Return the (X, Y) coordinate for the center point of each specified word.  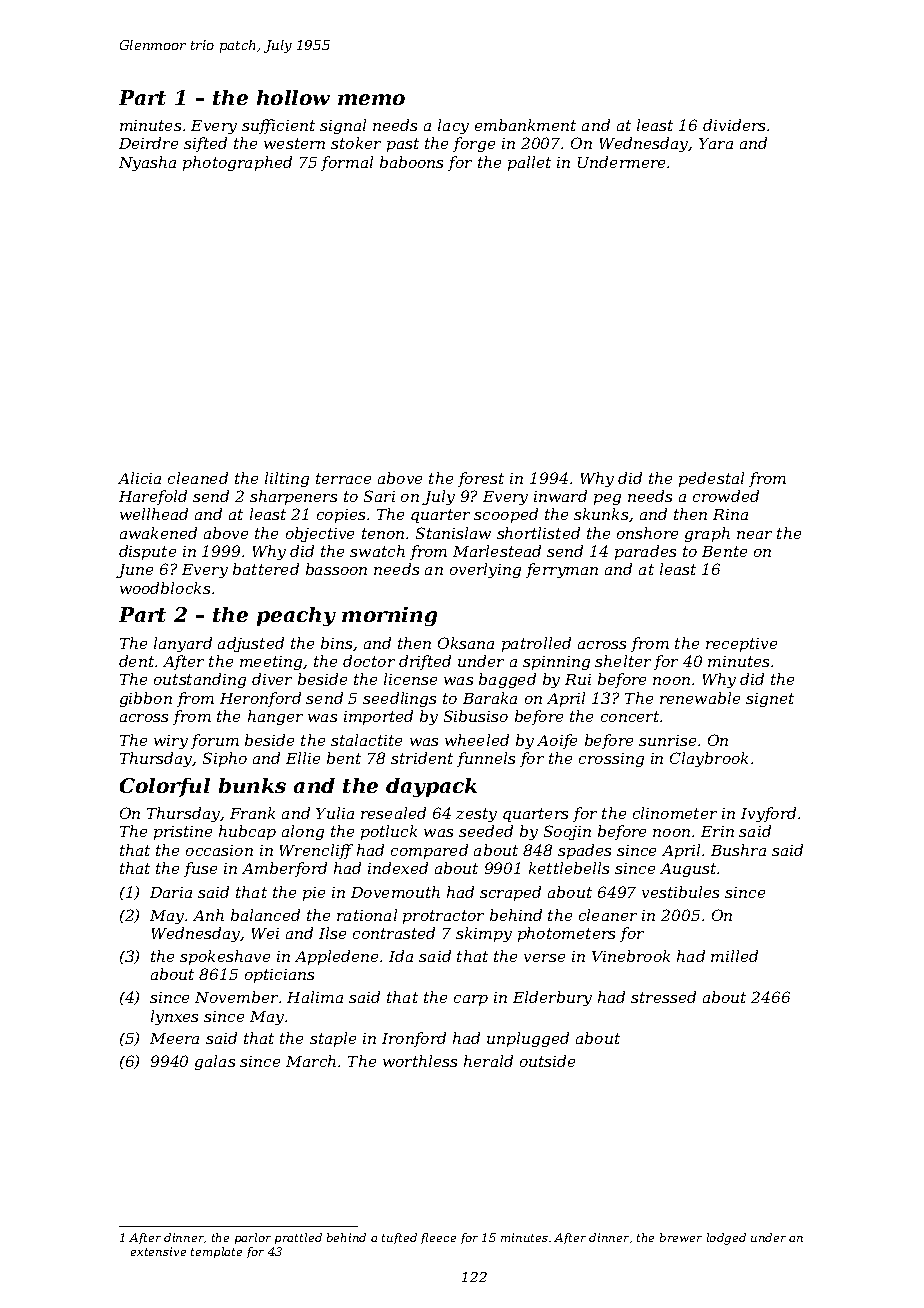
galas (215, 1062)
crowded (726, 496)
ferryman (562, 570)
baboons (411, 162)
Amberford (284, 869)
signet (770, 700)
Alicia (139, 478)
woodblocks (165, 588)
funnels (486, 759)
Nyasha (147, 163)
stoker (356, 143)
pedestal (711, 479)
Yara (716, 143)
